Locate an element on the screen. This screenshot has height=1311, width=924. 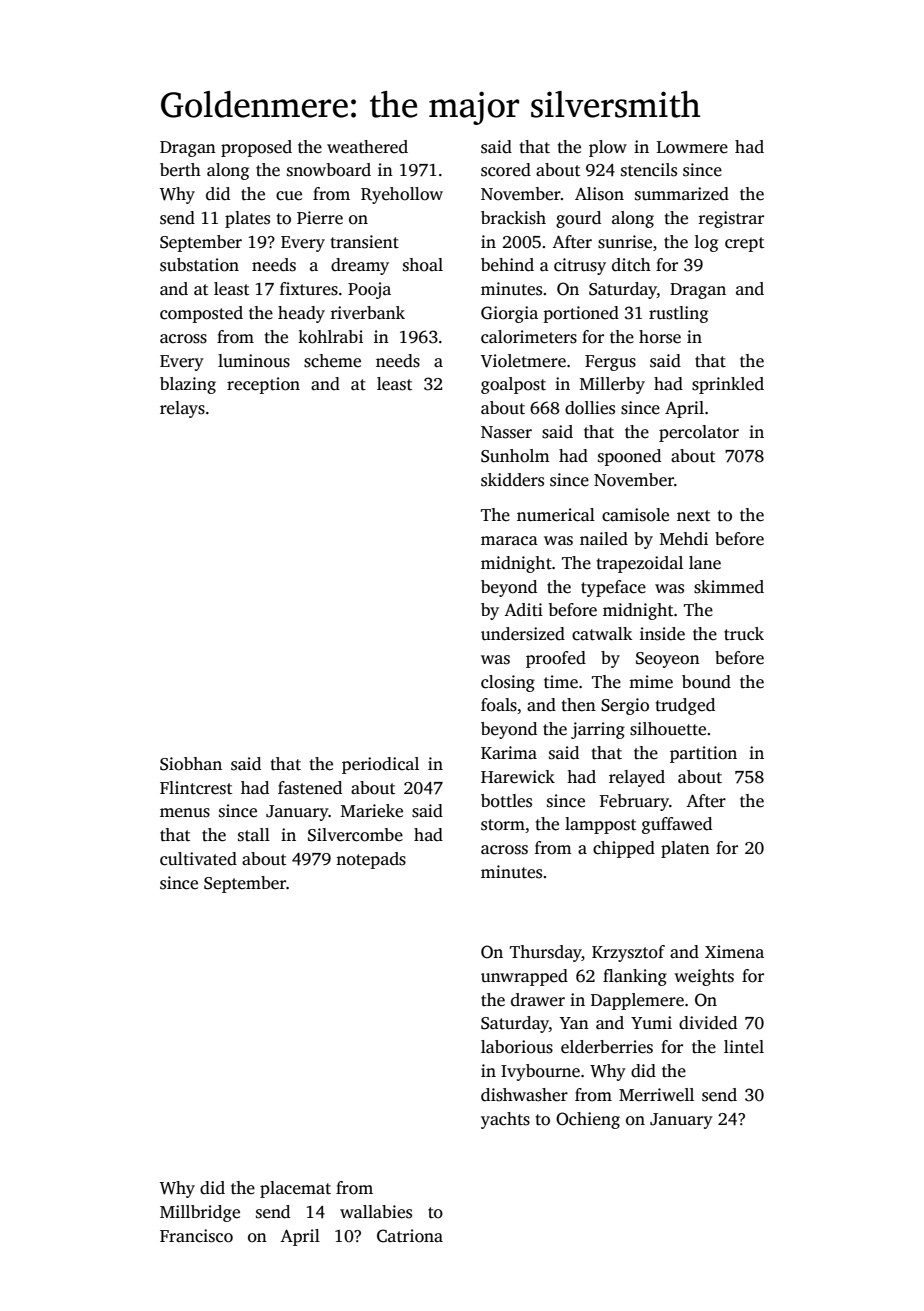
February is located at coordinates (634, 802).
